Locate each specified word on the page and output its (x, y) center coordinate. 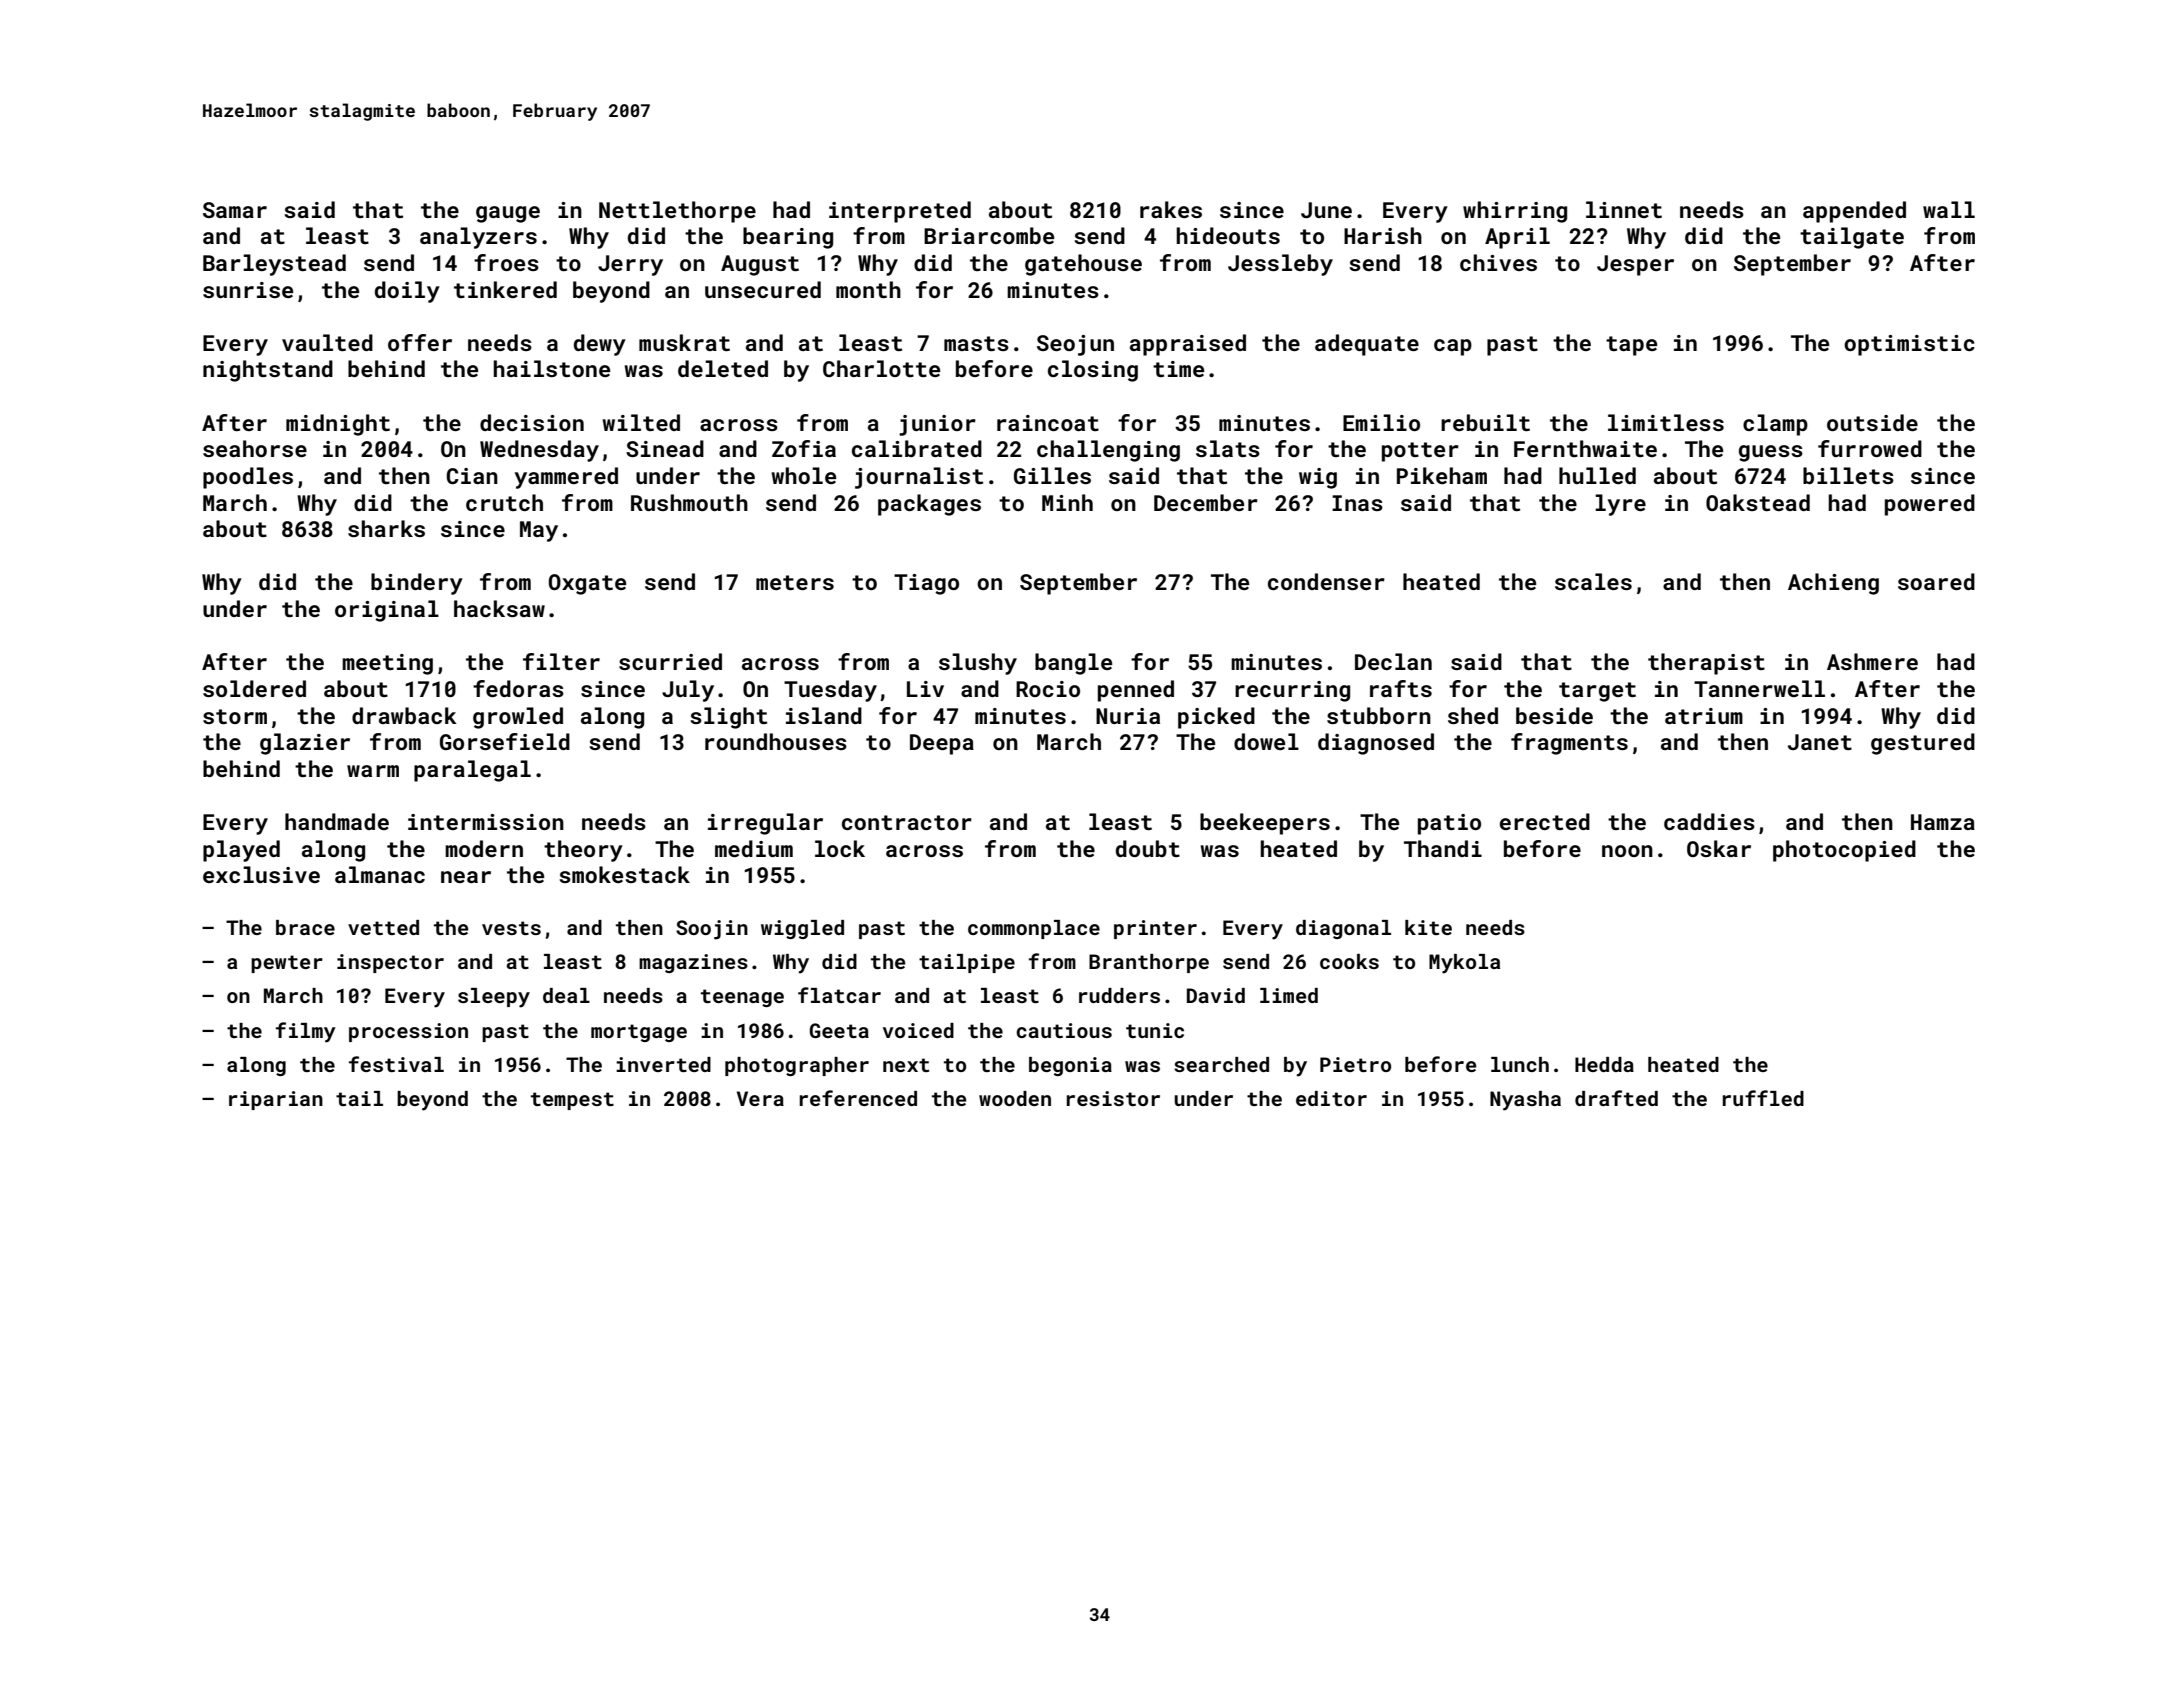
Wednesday (539, 451)
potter (1420, 452)
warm (373, 771)
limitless (1666, 422)
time (1178, 369)
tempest (572, 1101)
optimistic (1909, 345)
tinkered (505, 289)
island (824, 715)
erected (1545, 821)
